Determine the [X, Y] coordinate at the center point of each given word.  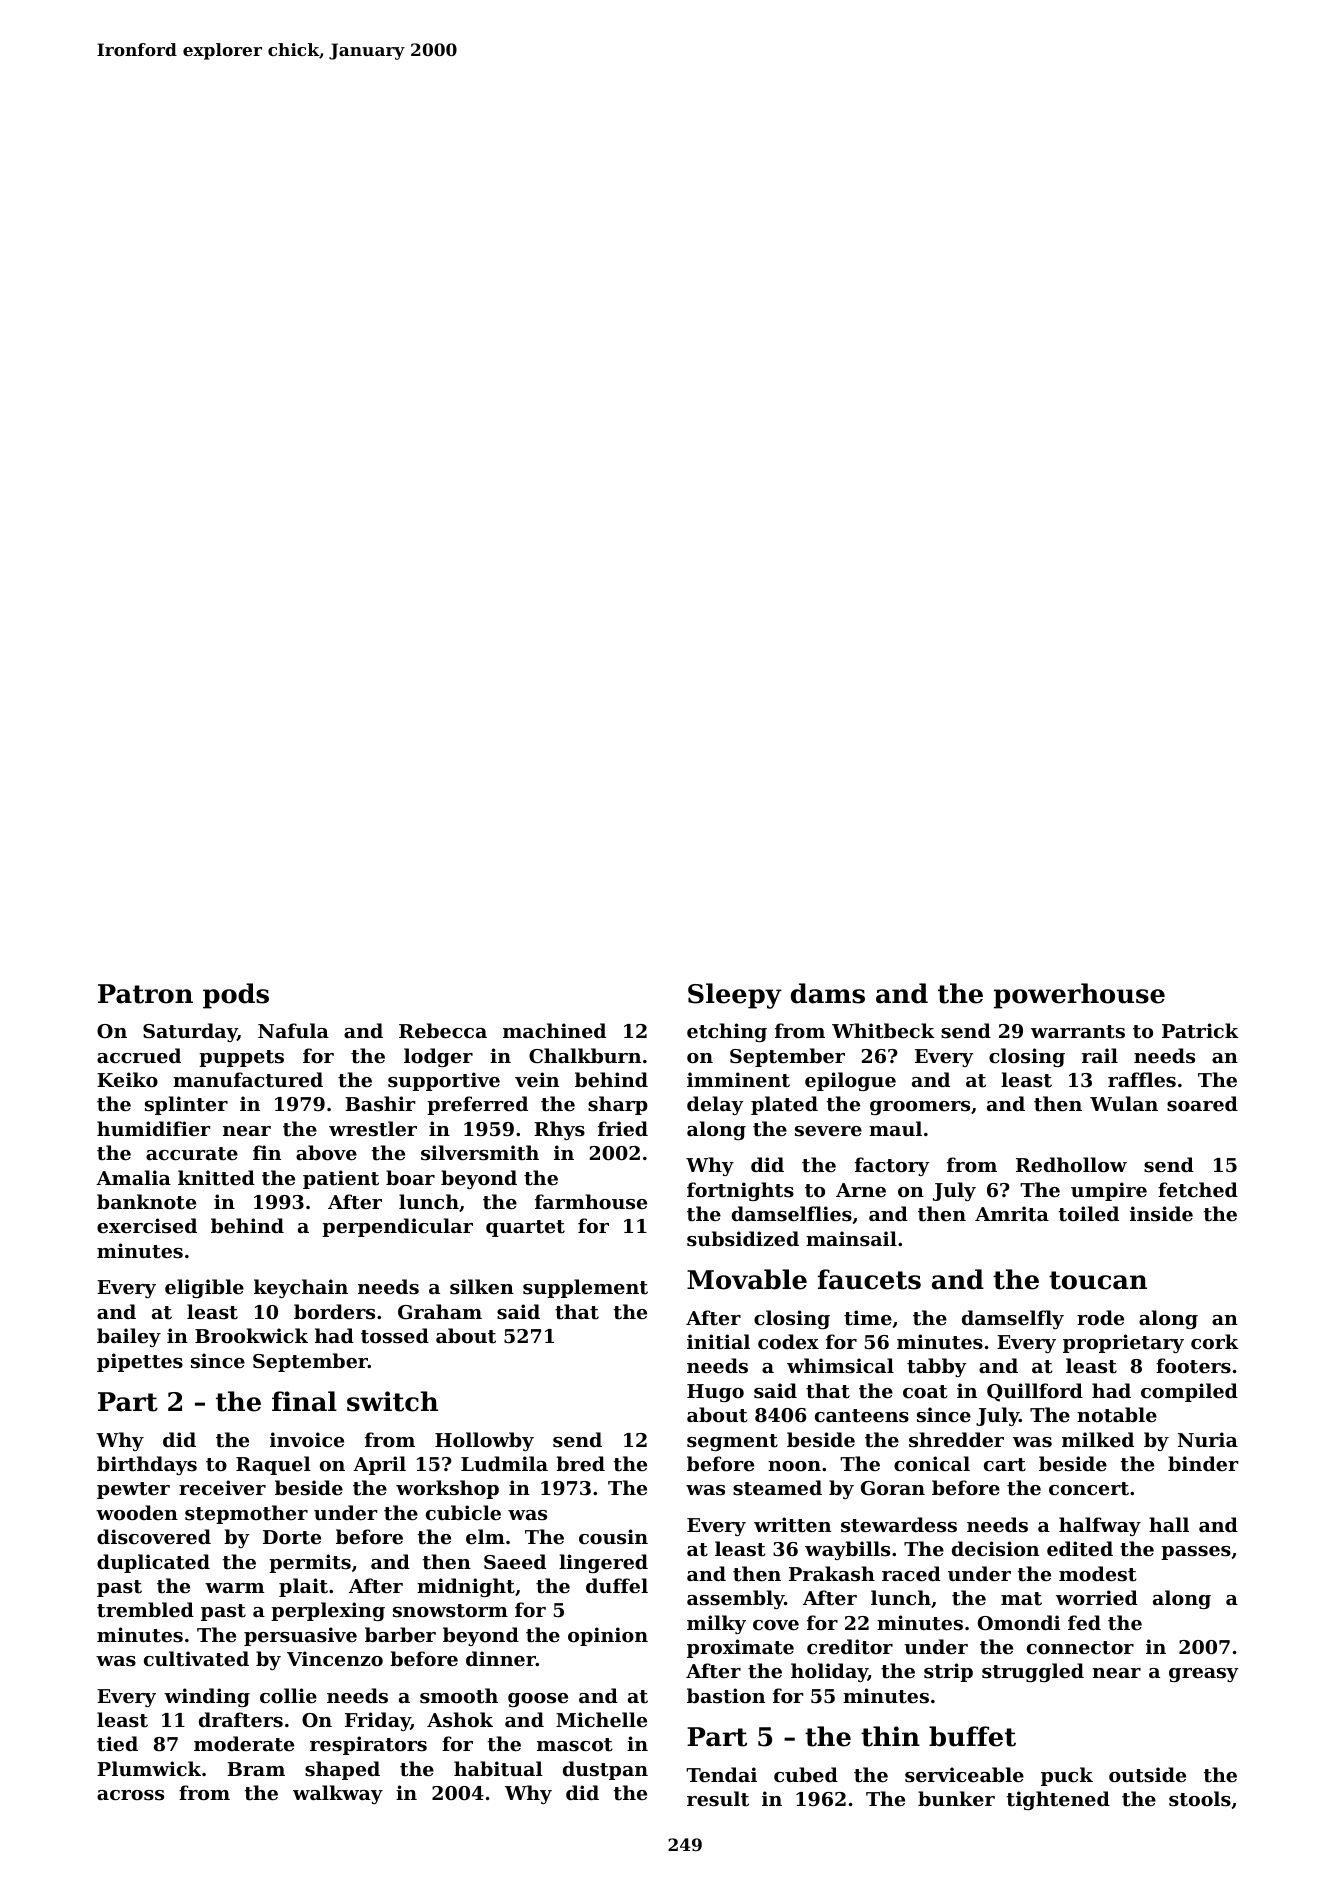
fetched [1198, 1190]
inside [1161, 1214]
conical [932, 1463]
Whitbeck [883, 1030]
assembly [735, 1599]
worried [1097, 1597]
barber [400, 1634]
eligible [204, 1288]
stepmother [246, 1514]
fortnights [740, 1191]
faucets [869, 1279]
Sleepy [735, 996]
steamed [777, 1488]
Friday [378, 1721]
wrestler [373, 1128]
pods [236, 996]
